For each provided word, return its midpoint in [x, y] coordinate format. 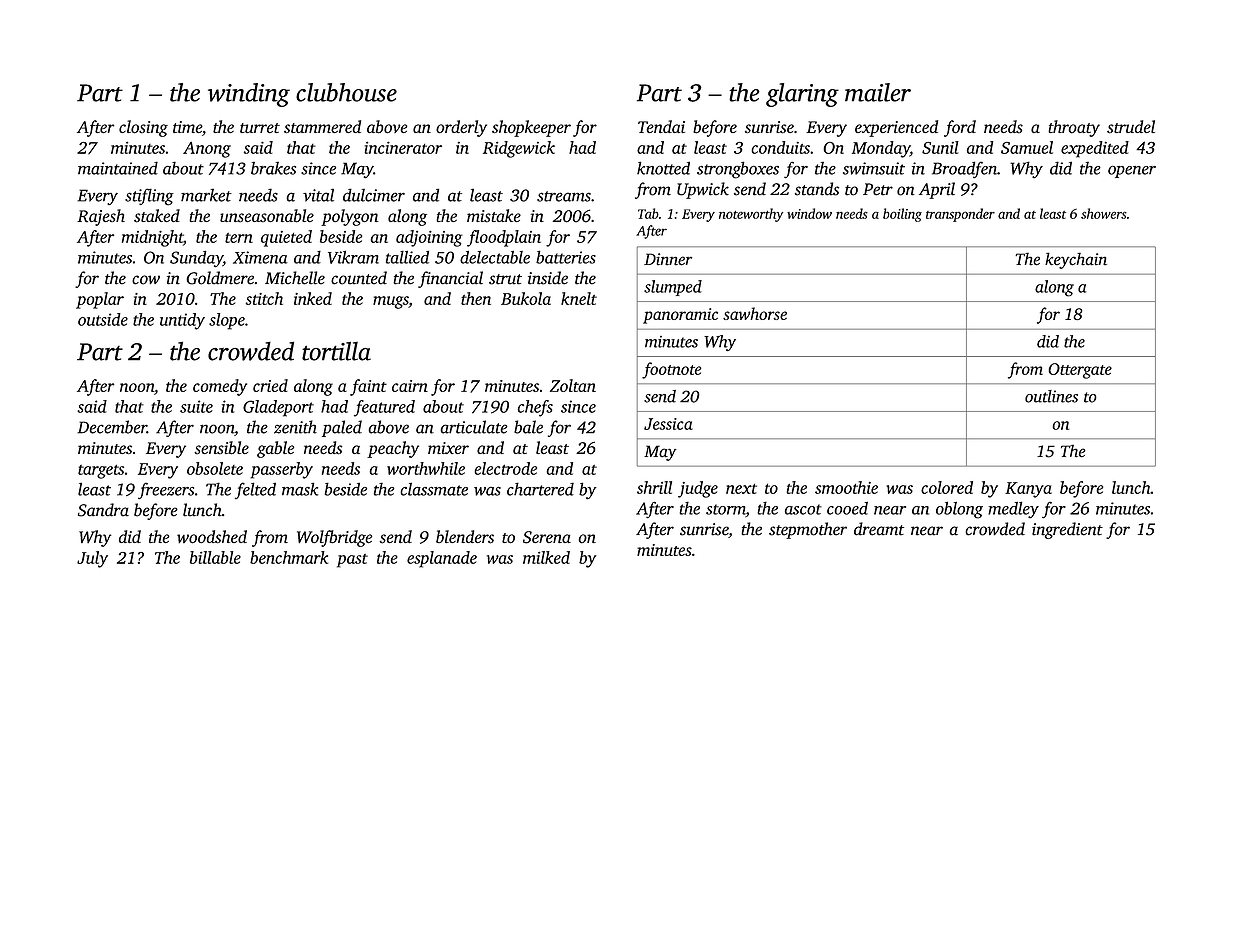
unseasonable [267, 216]
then [476, 298]
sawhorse [755, 313]
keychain [1076, 260]
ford [960, 128]
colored [947, 487]
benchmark [289, 557]
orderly [461, 128]
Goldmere [220, 278]
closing [143, 128]
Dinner [668, 259]
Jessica [668, 424]
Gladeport [278, 408]
